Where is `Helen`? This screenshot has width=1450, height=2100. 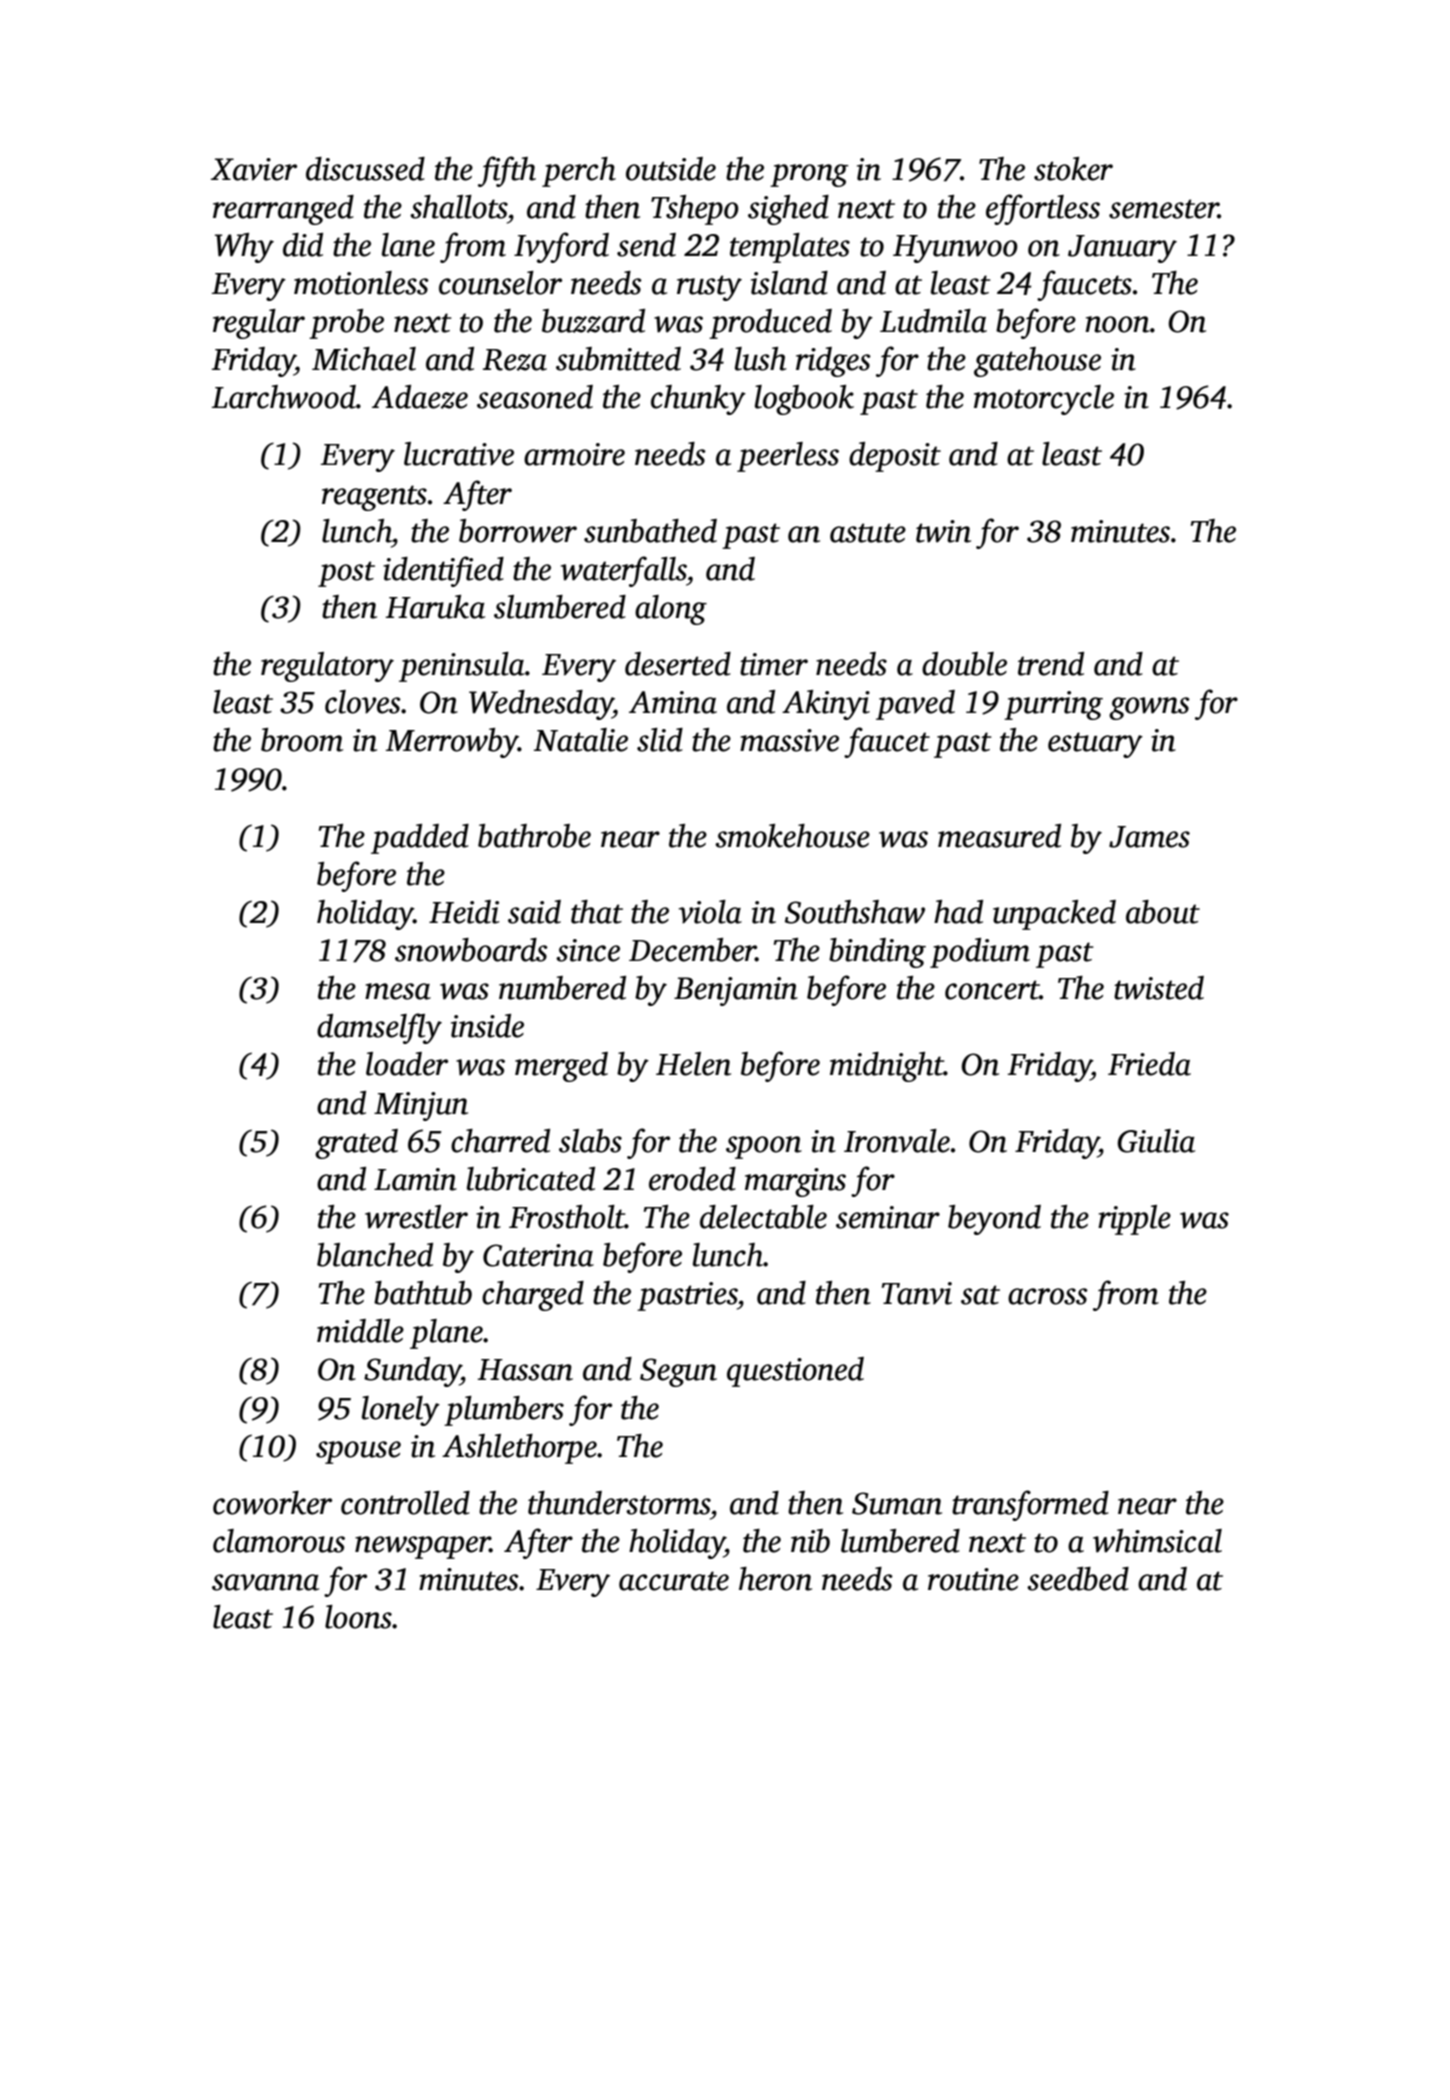
Helen is located at coordinates (693, 1064).
